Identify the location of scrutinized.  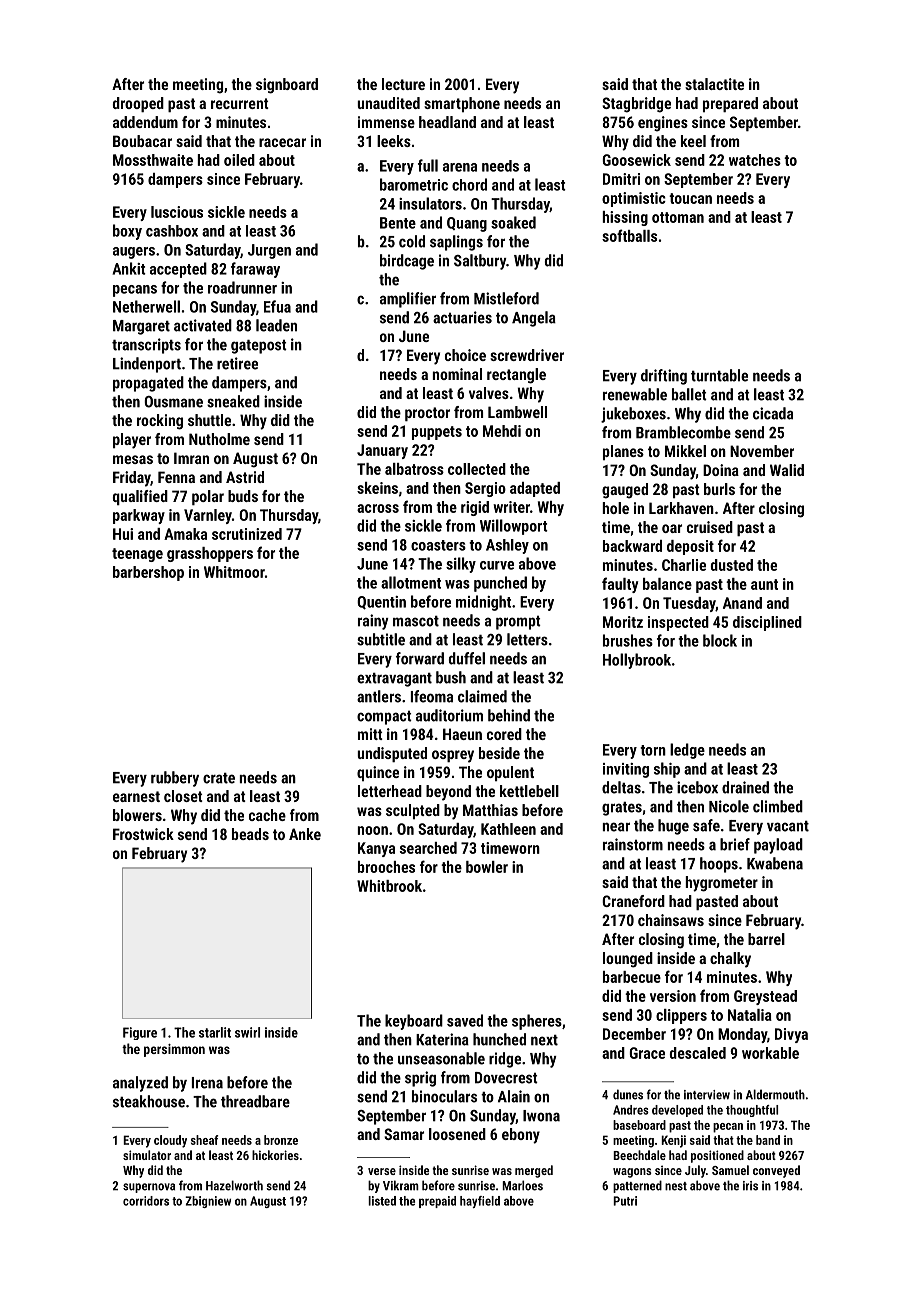
(247, 534).
